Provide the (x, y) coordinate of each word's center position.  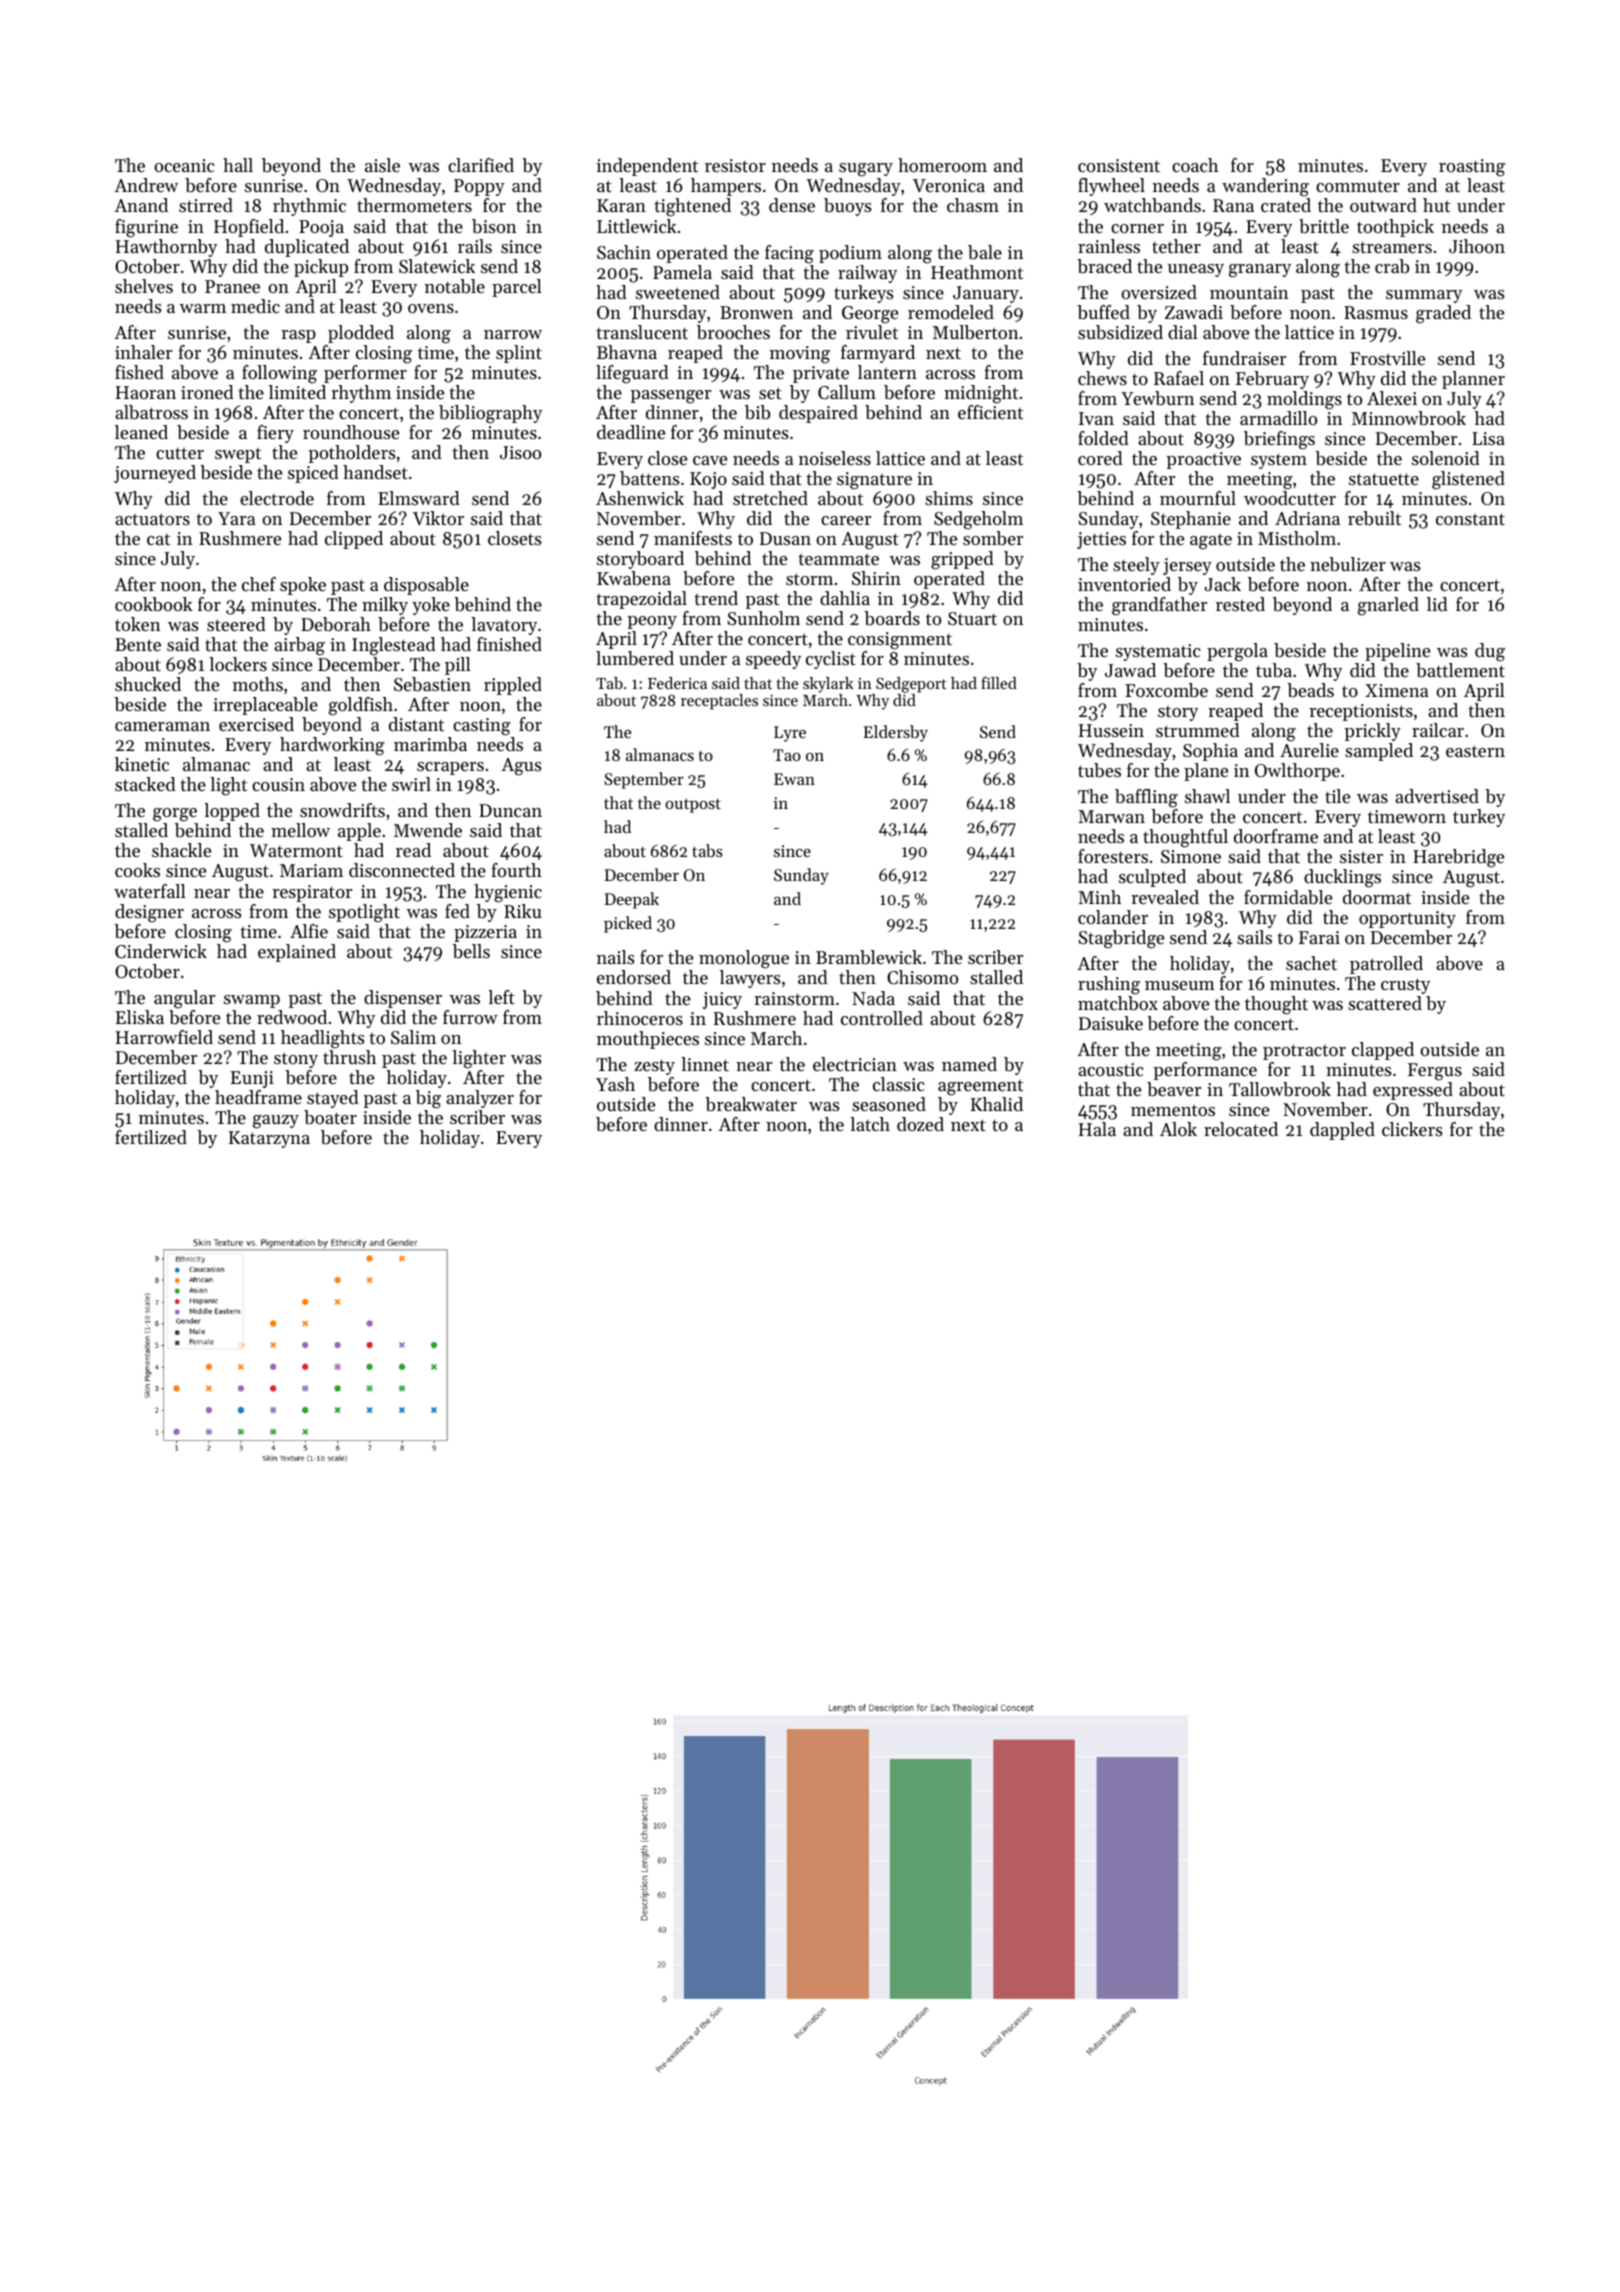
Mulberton (975, 332)
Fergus (1435, 1072)
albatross (151, 412)
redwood (292, 1017)
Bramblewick (869, 957)
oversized (1159, 292)
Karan (621, 205)
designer (149, 913)
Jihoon (1477, 246)
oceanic (184, 165)
